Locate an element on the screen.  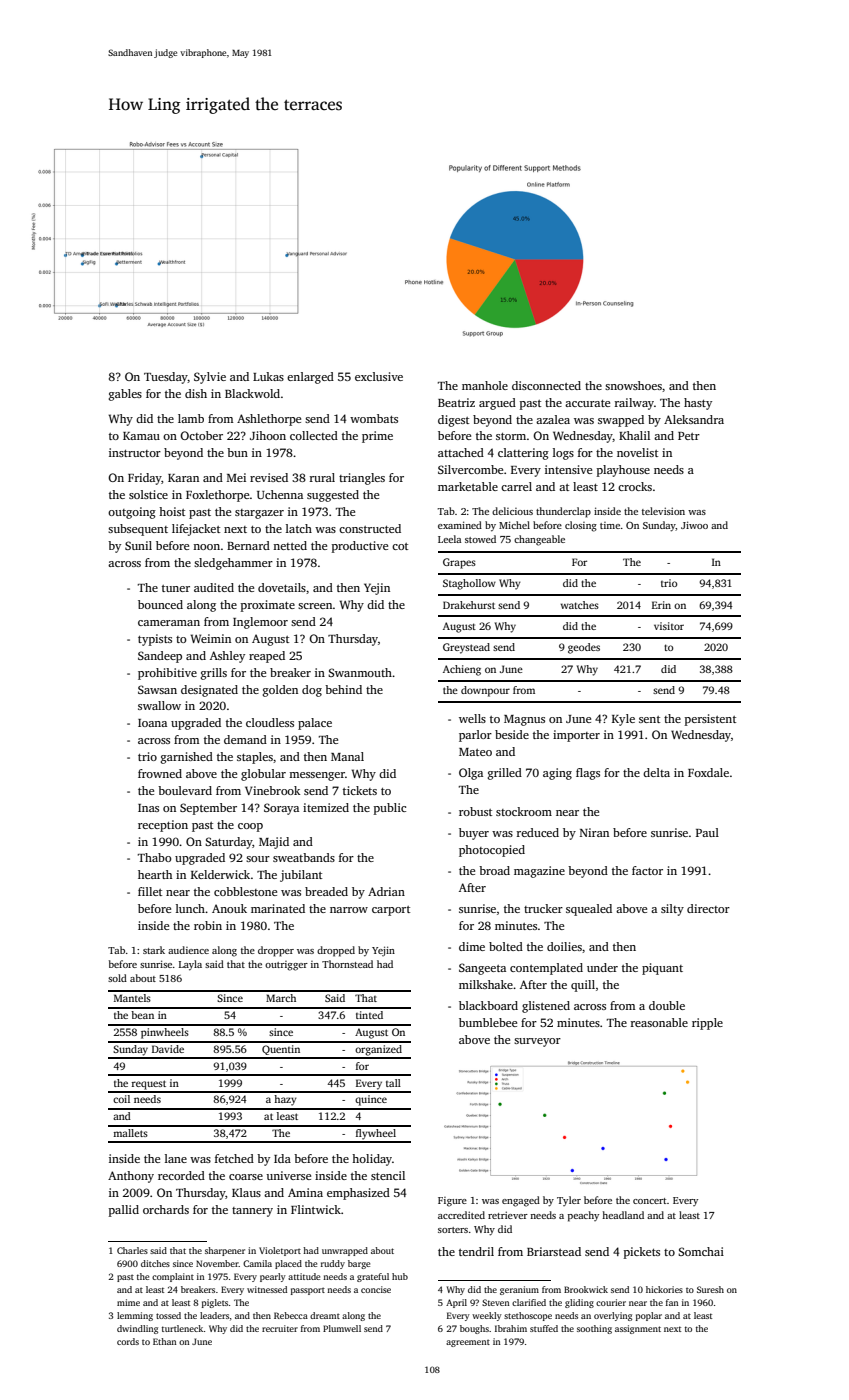
public is located at coordinates (390, 809).
